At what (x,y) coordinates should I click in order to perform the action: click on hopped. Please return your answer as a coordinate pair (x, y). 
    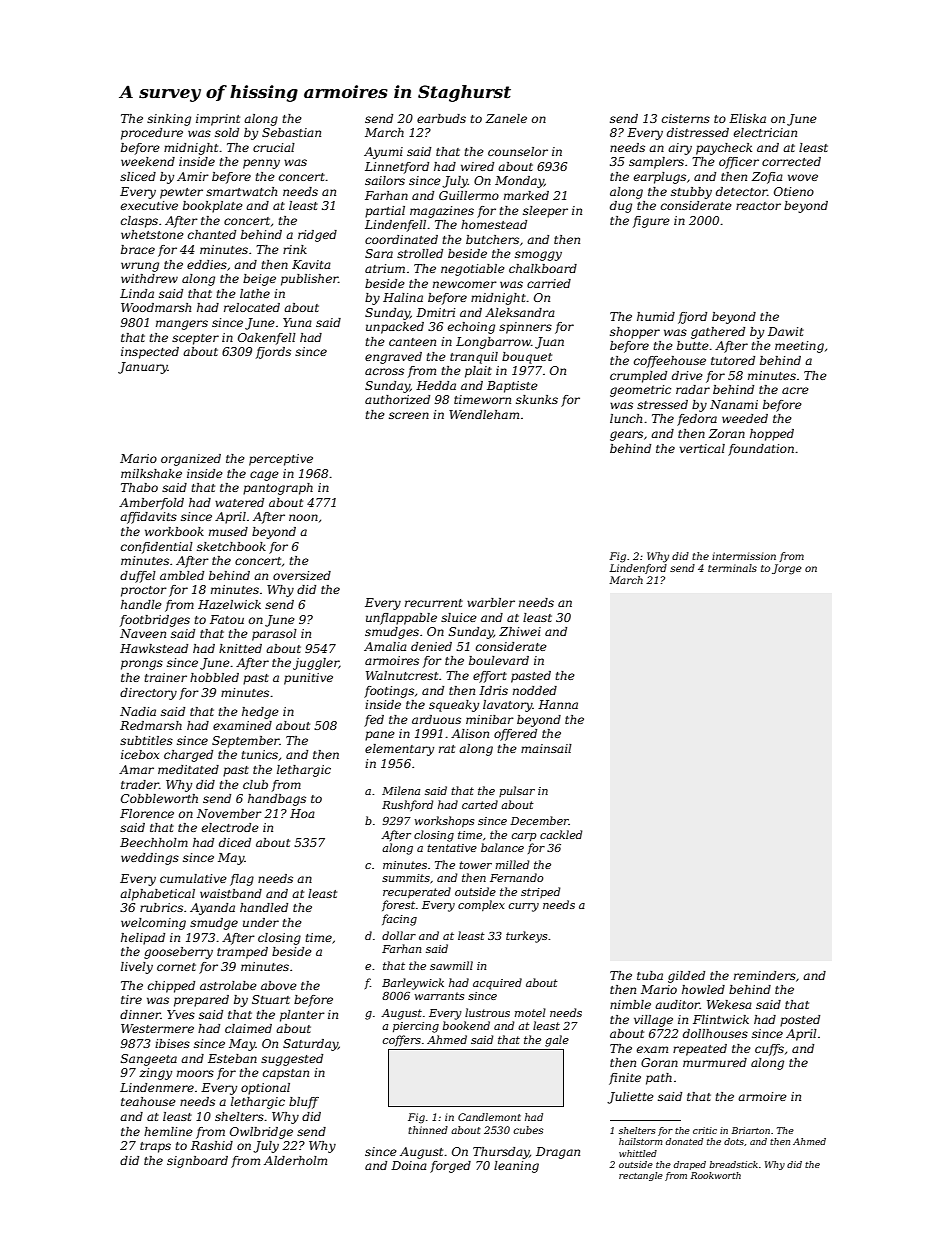
    Looking at the image, I should click on (772, 435).
